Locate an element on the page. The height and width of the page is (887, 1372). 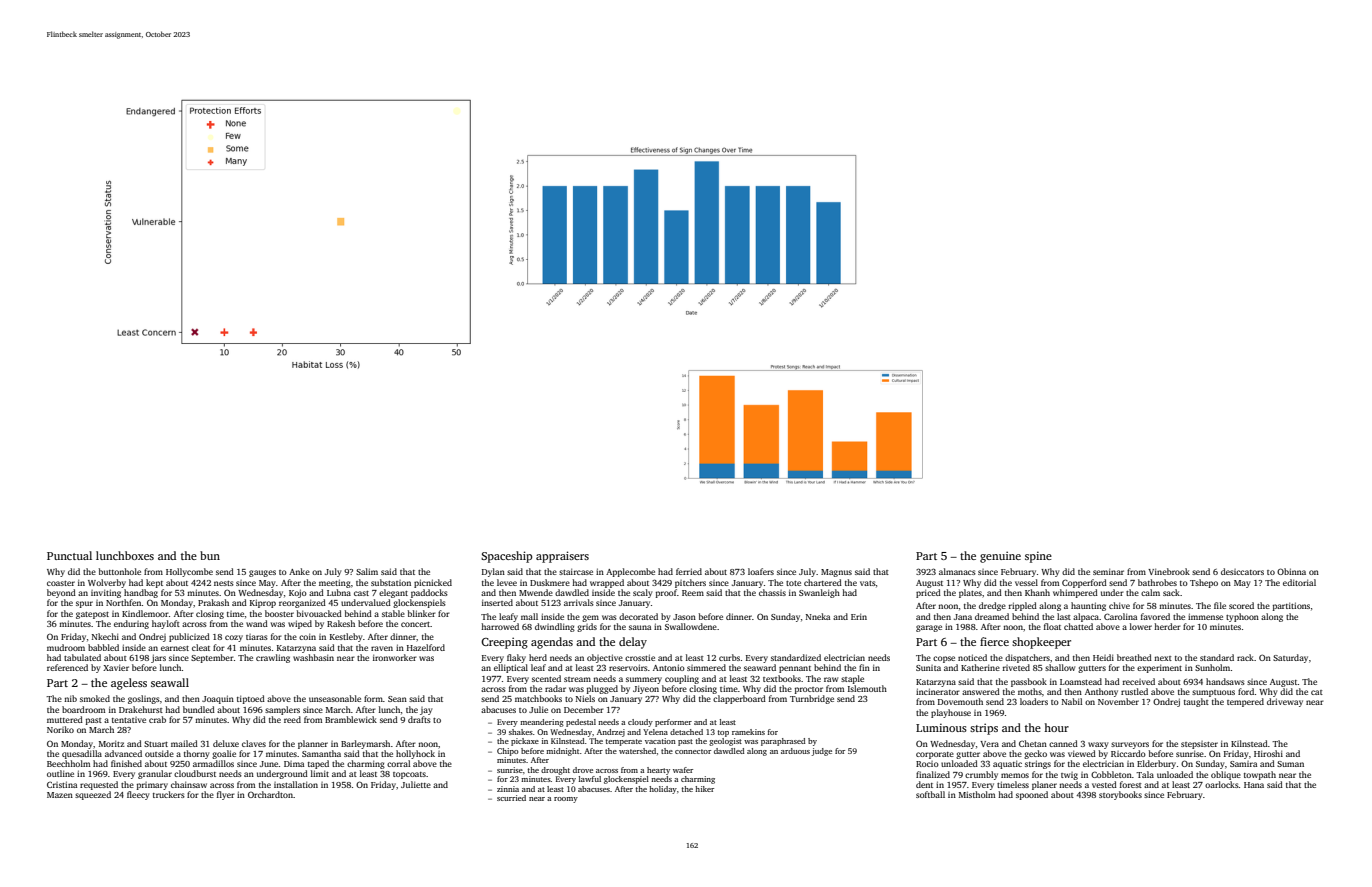
scented is located at coordinates (546, 678).
